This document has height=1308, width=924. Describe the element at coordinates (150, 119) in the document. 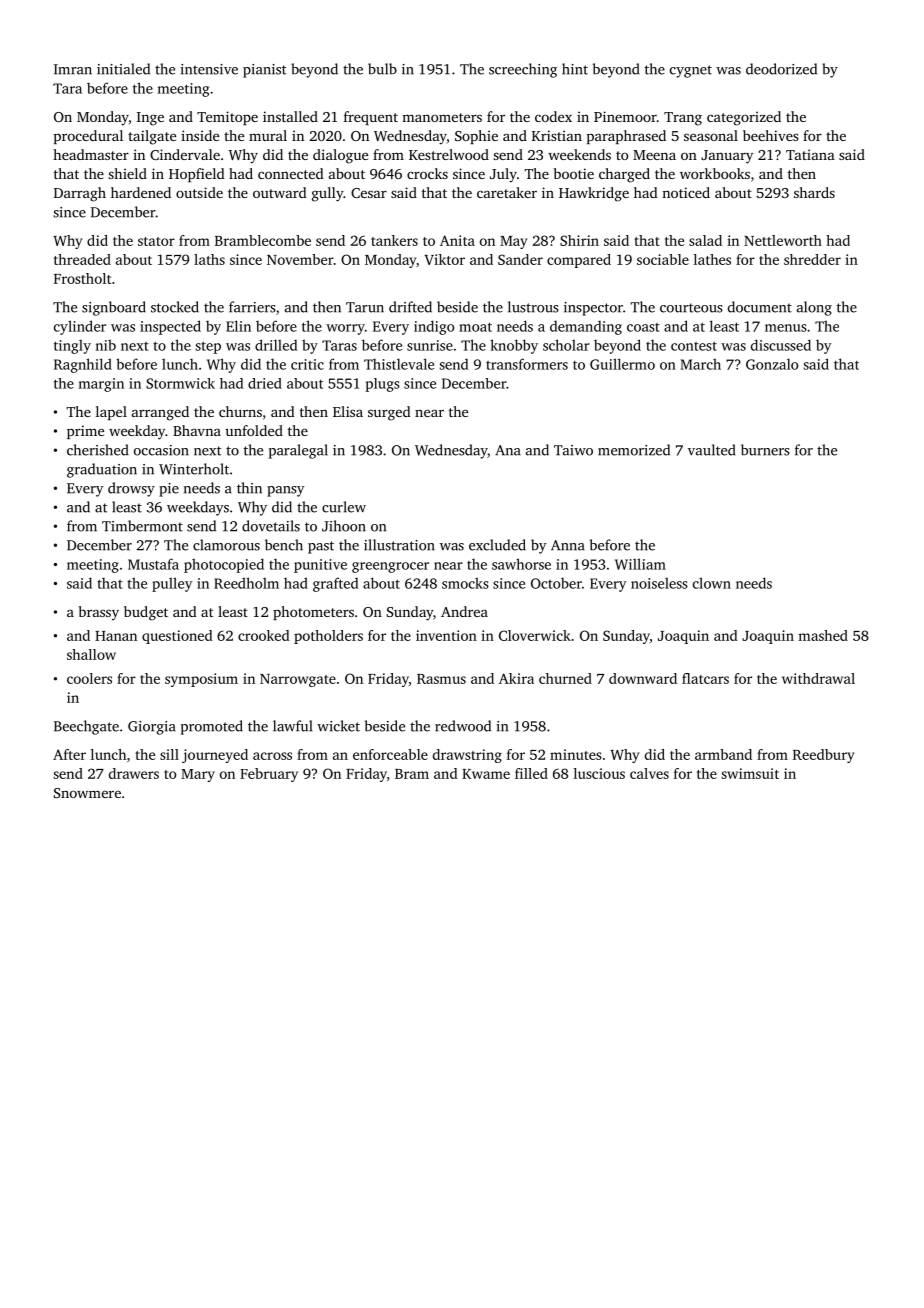

I see `Inge` at that location.
